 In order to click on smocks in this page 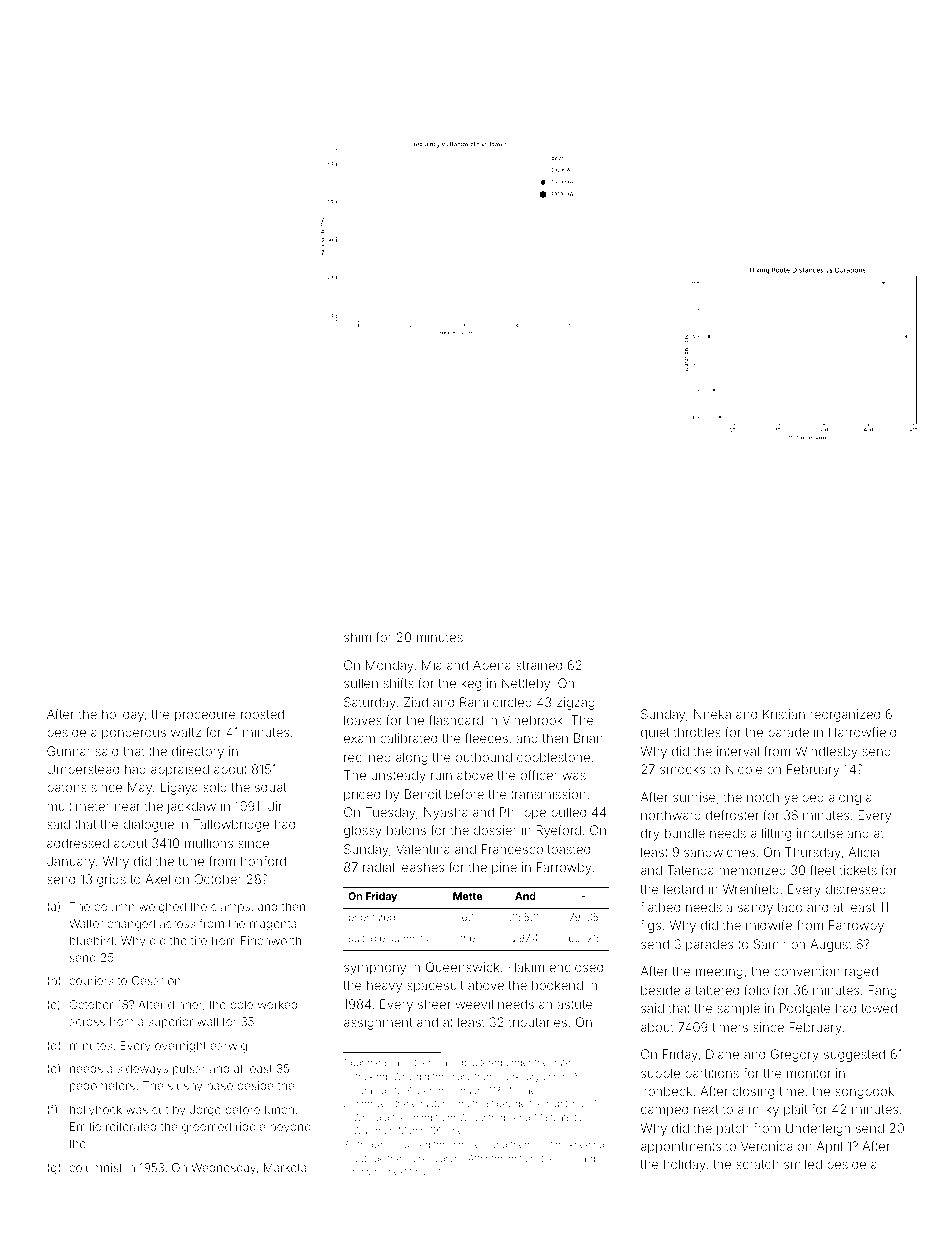, I will do `click(682, 769)`.
